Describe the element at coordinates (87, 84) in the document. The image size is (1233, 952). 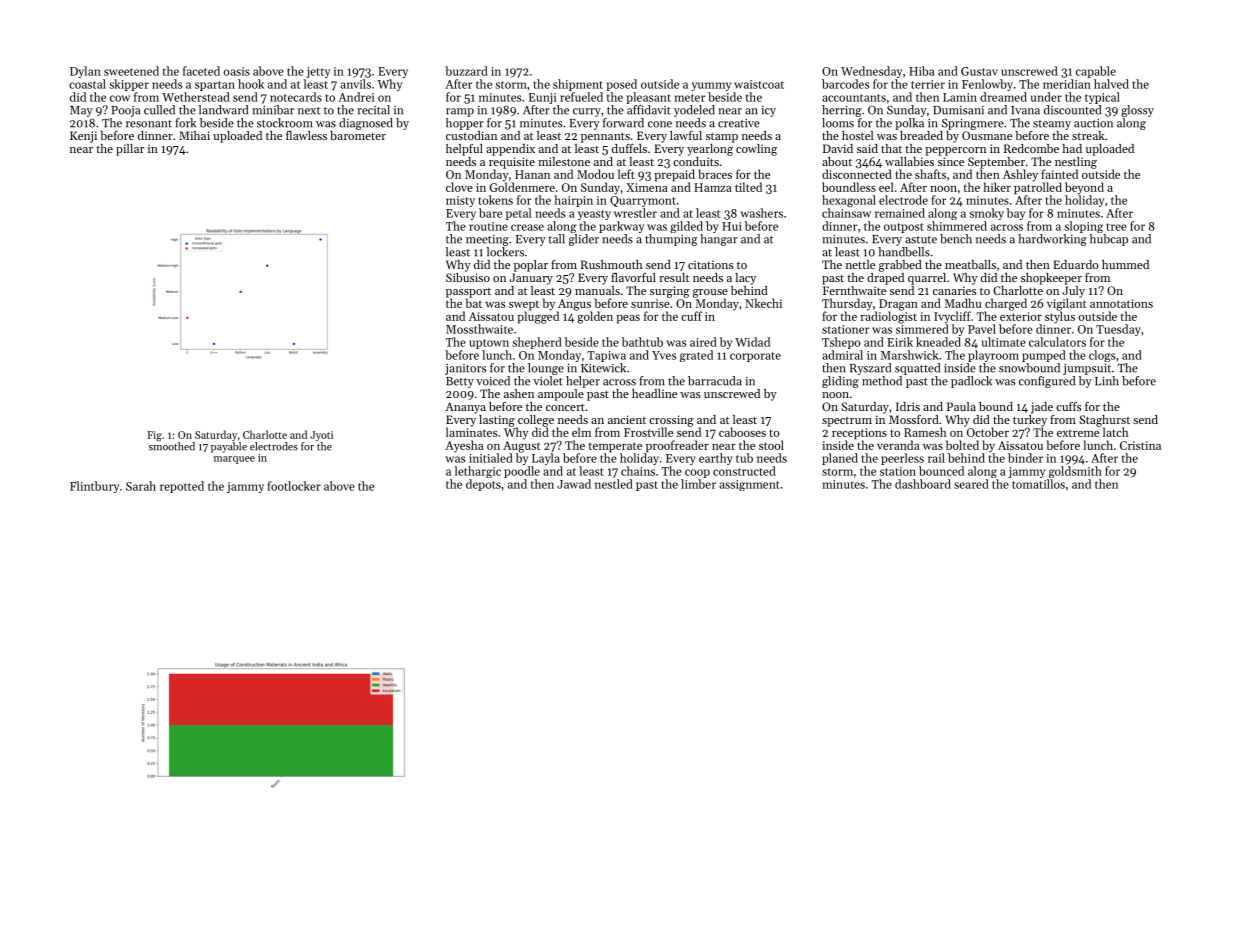
I see `coastal` at that location.
